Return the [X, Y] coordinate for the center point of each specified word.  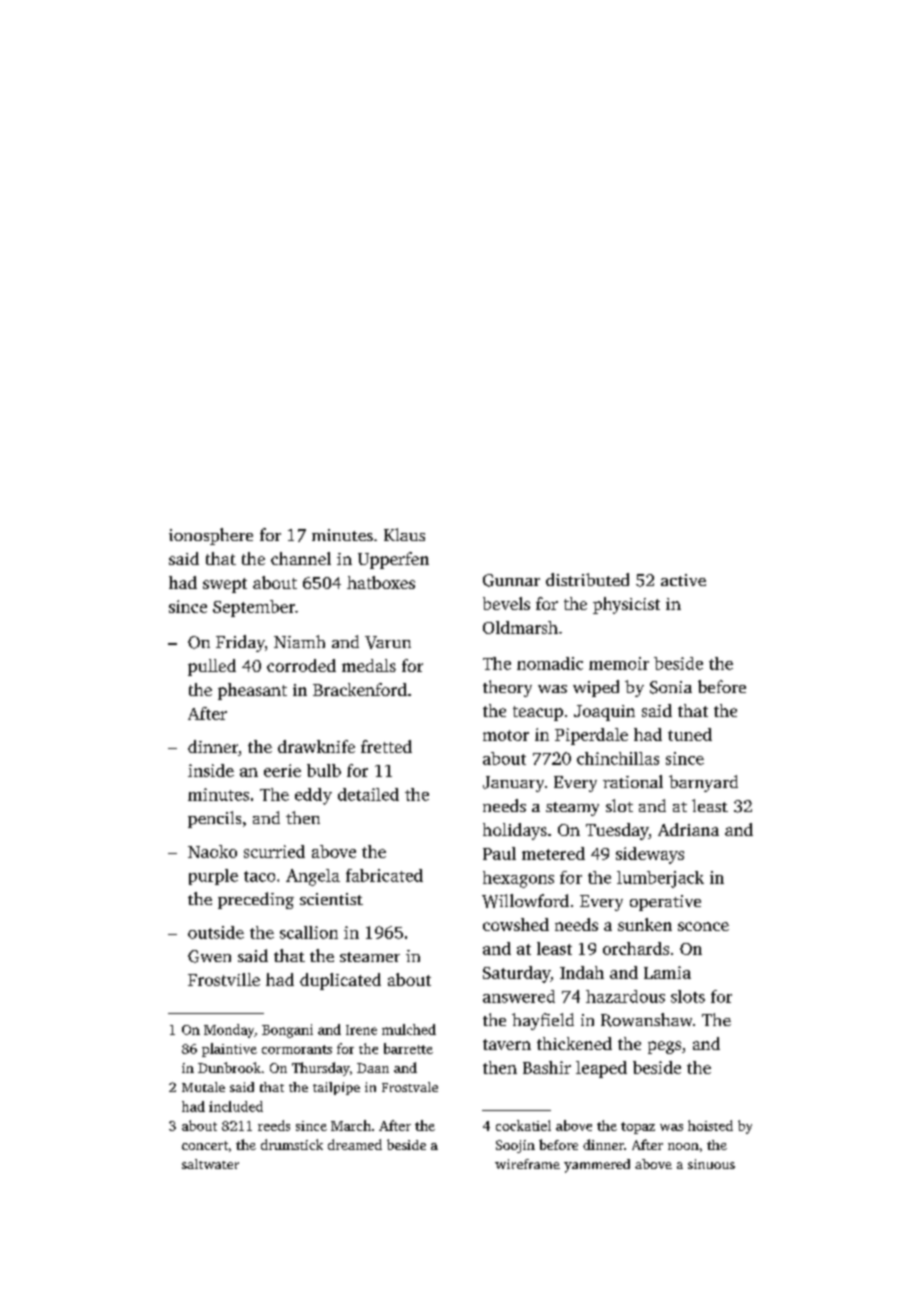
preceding [256, 900]
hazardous [625, 996]
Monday [229, 1031]
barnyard [703, 783]
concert [205, 1145]
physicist [626, 605]
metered [553, 853]
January [513, 784]
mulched [409, 1029]
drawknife [316, 746]
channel [301, 558]
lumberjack [660, 879]
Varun [388, 642]
